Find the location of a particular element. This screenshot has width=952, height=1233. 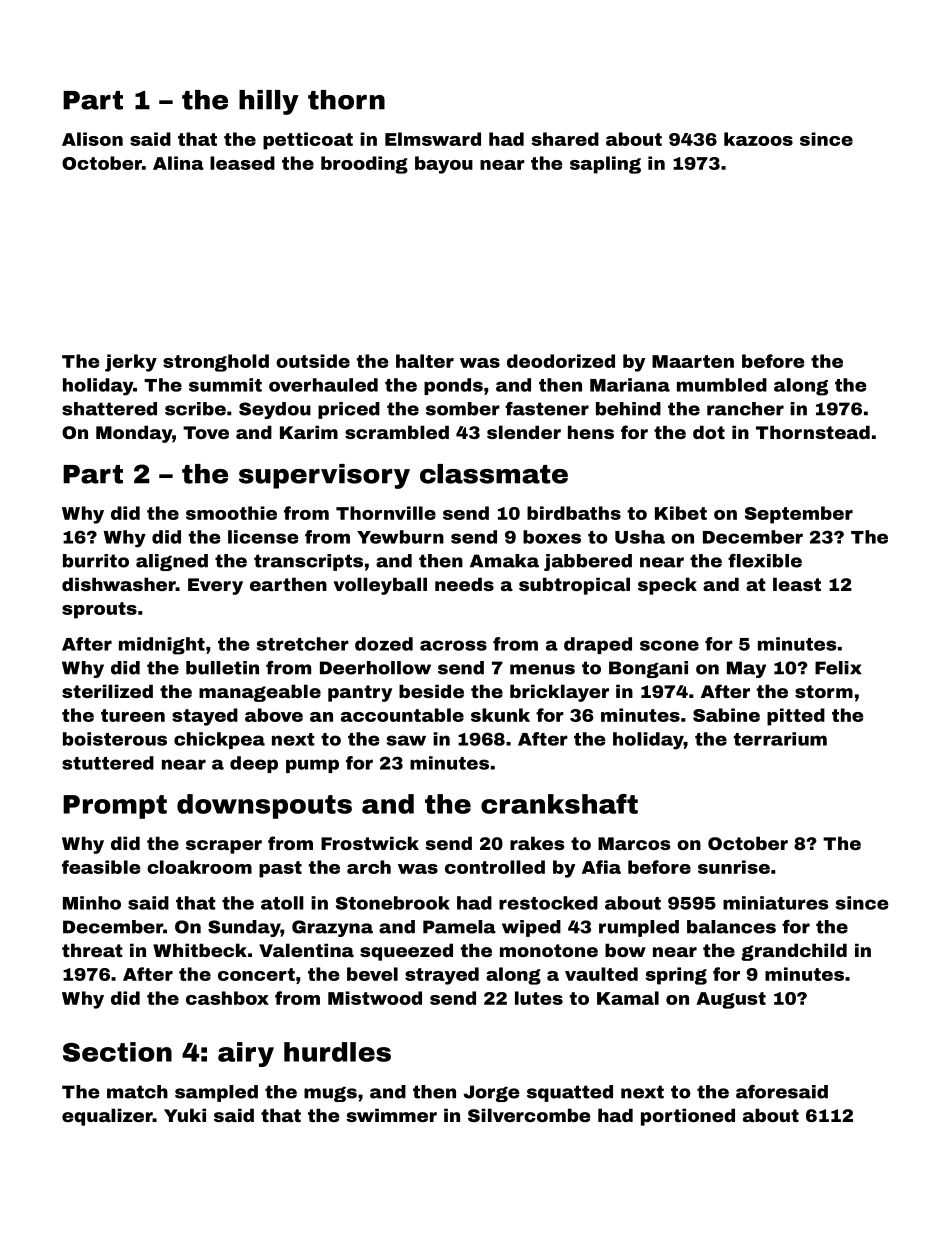

sprouts is located at coordinates (99, 610).
